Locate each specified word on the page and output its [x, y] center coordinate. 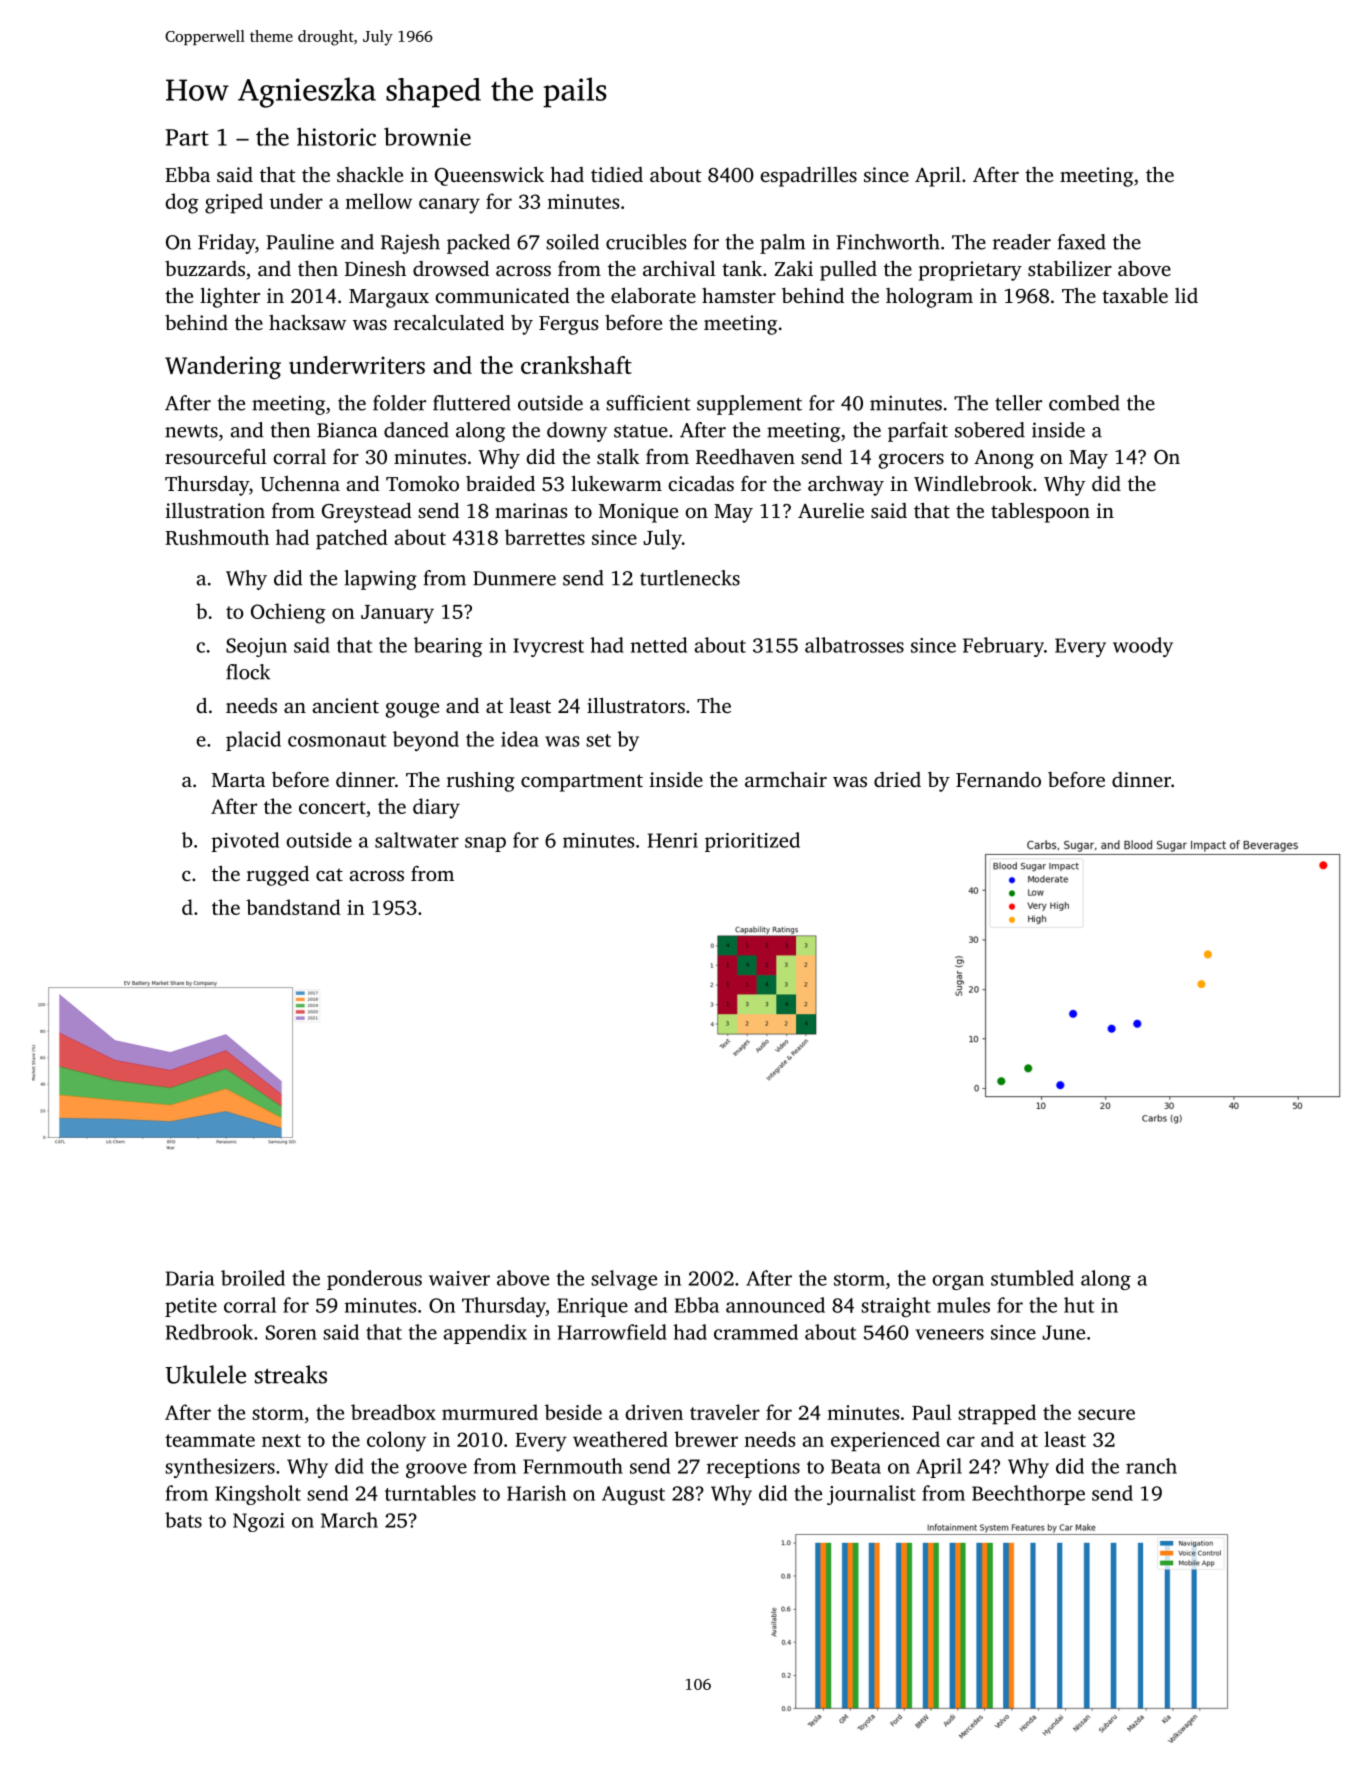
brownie [427, 136]
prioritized [752, 842]
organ [958, 1282]
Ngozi [259, 1522]
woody [1143, 647]
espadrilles [808, 177]
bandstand [293, 907]
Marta [238, 780]
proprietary [970, 271]
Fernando [998, 779]
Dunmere [514, 578]
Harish [536, 1493]
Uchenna [300, 484]
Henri [673, 840]
